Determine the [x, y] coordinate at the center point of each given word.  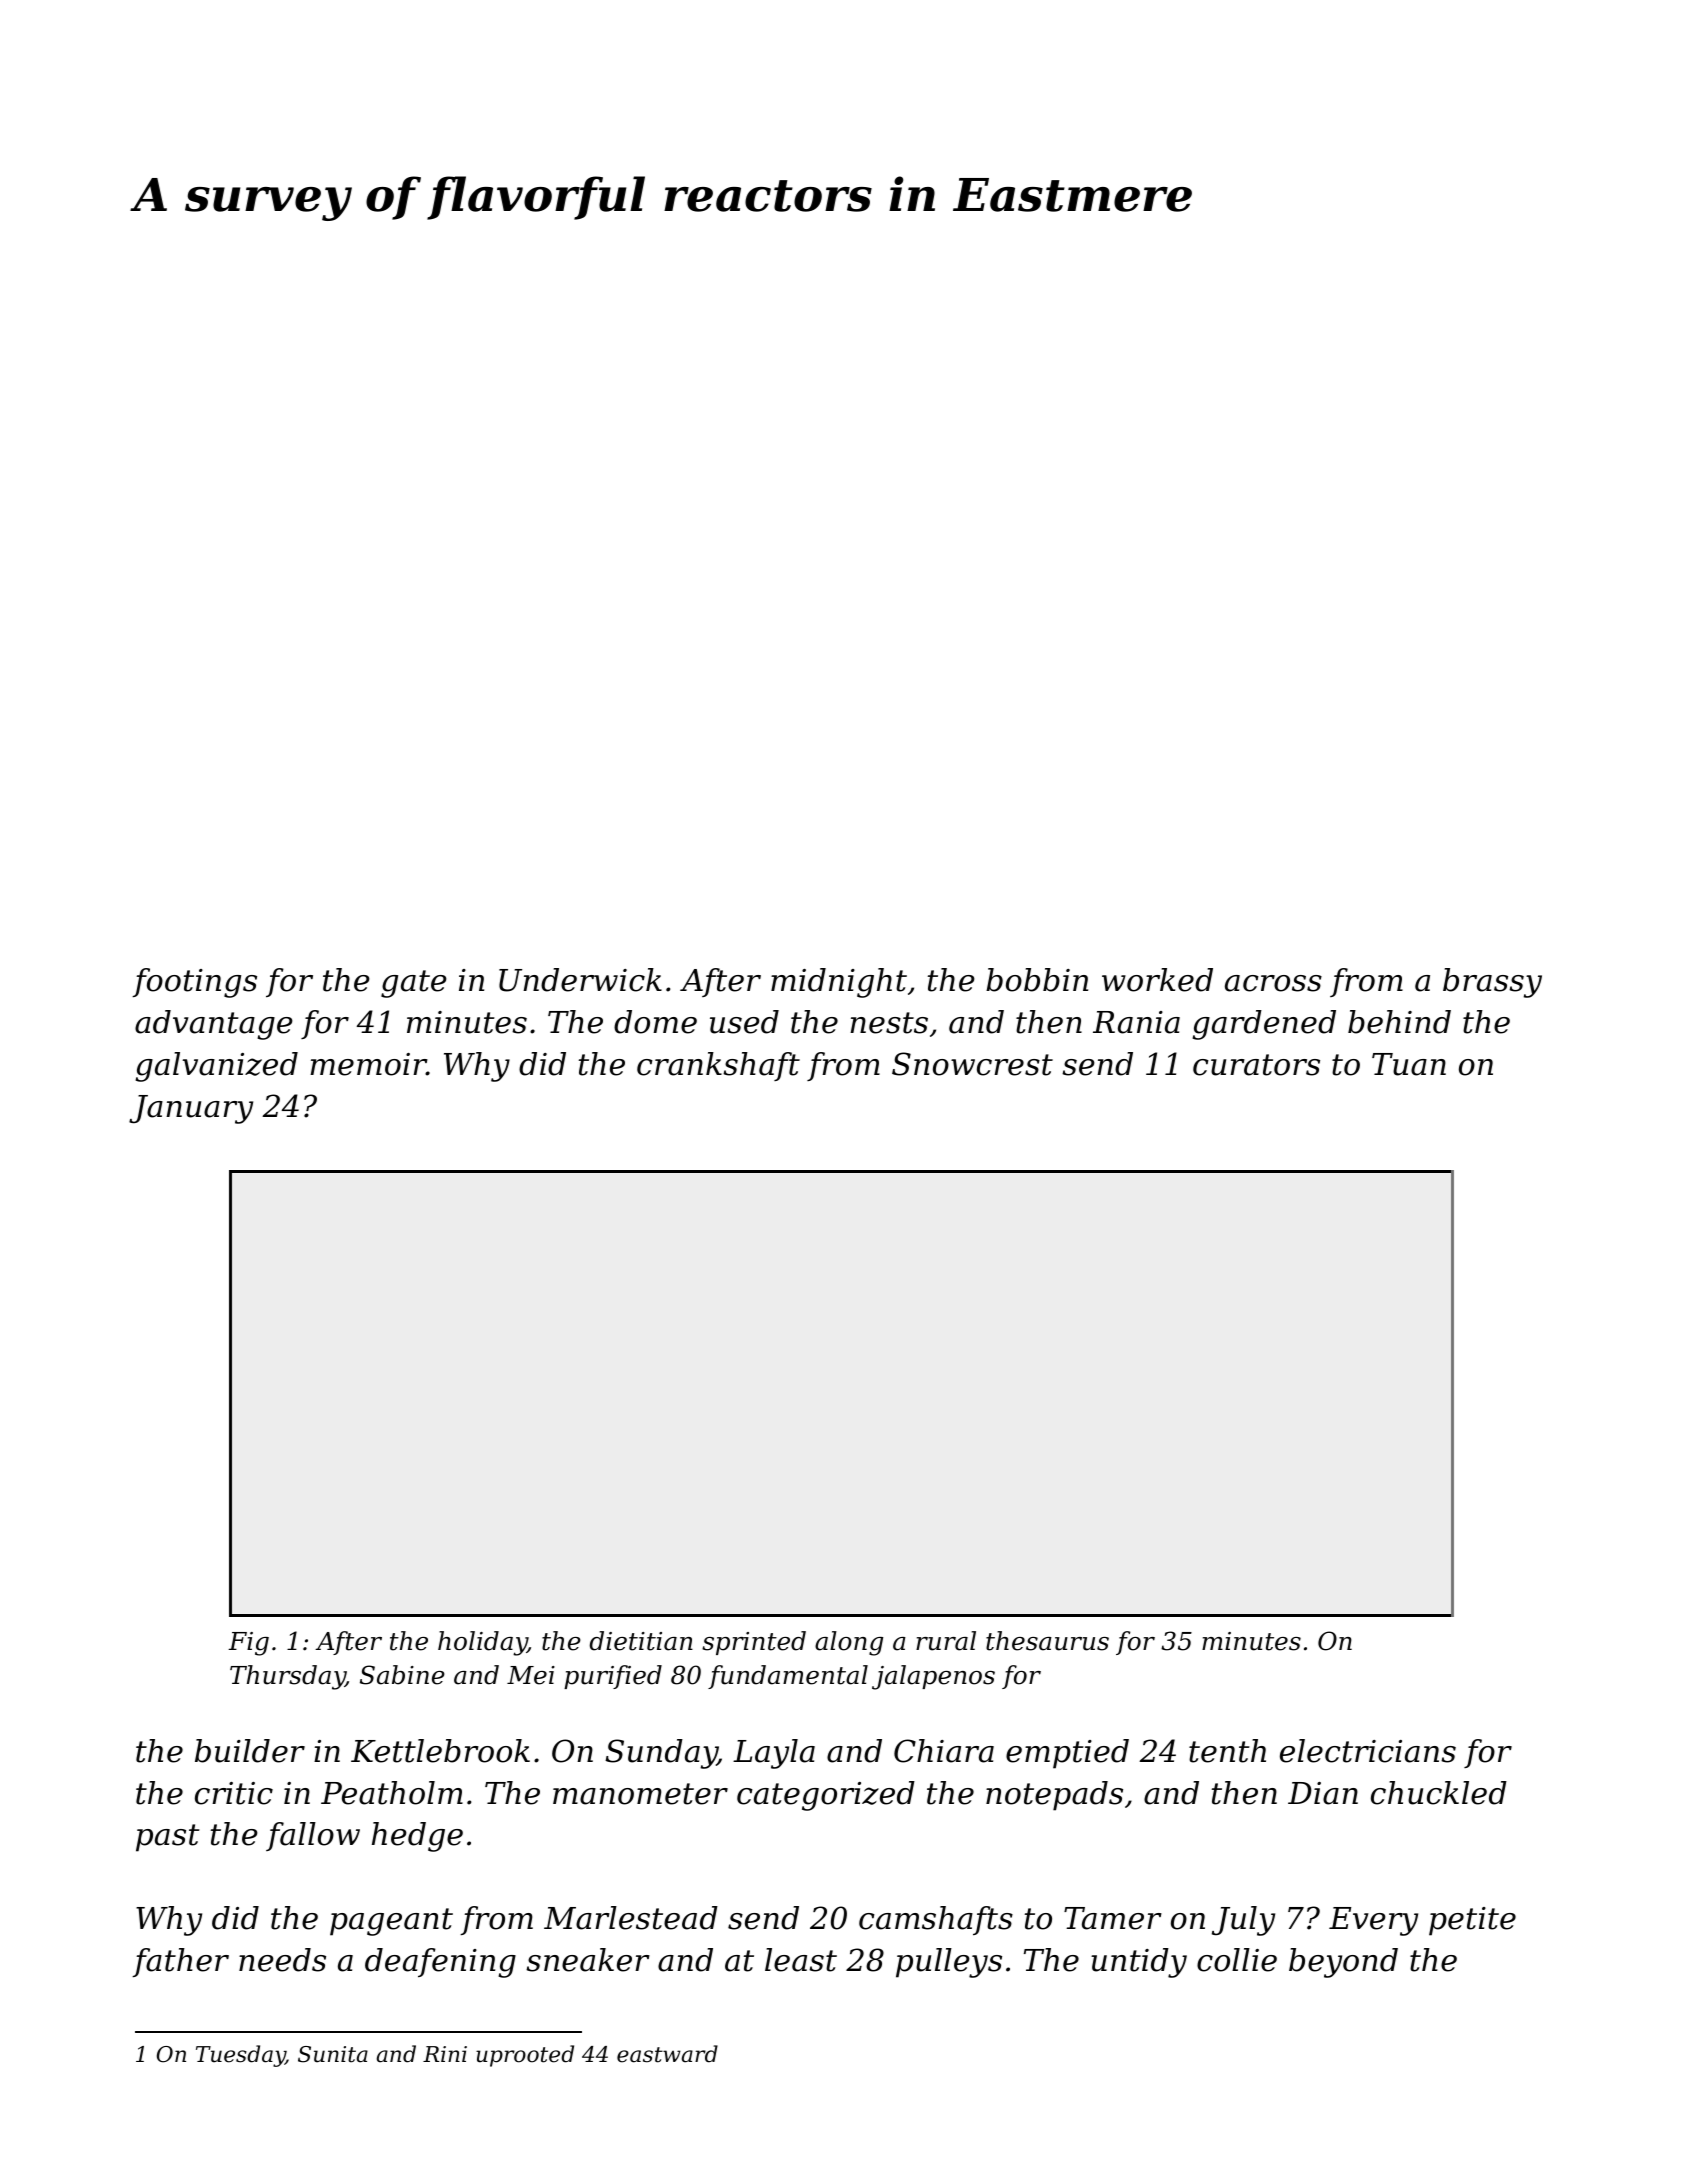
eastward [667, 2054]
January [191, 1109]
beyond [1343, 1963]
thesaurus [1047, 1641]
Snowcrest [972, 1064]
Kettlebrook [440, 1751]
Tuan [1409, 1064]
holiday [482, 1643]
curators [1256, 1065]
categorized [826, 1796]
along [849, 1643]
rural [946, 1641]
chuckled [1439, 1793]
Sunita [333, 2054]
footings [194, 983]
